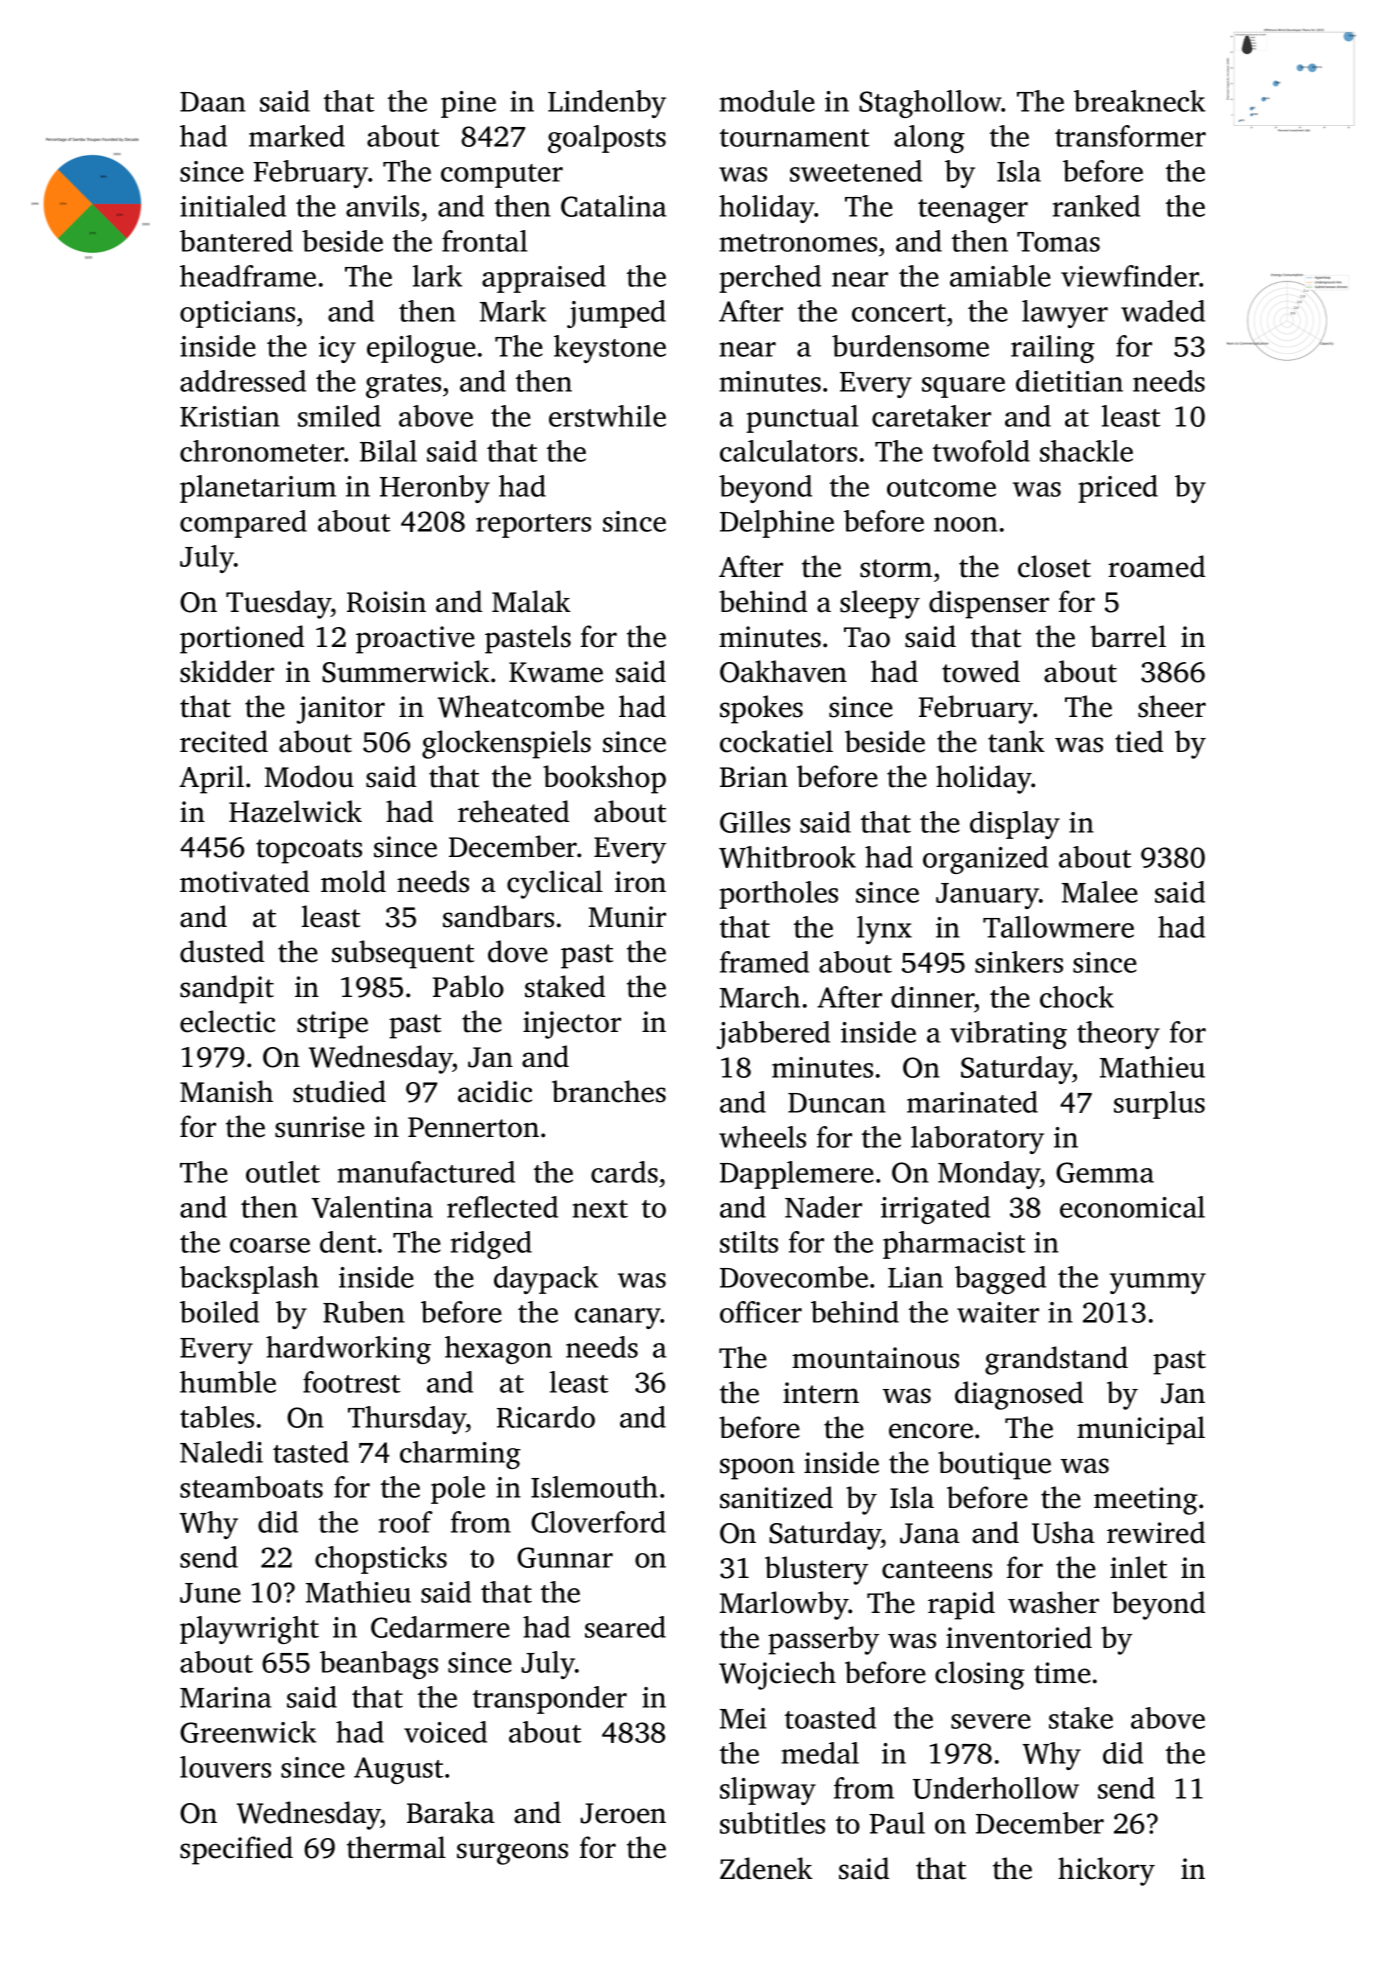 Image resolution: width=1386 pixels, height=1969 pixels. What do you see at coordinates (233, 206) in the screenshot?
I see `initialed` at bounding box center [233, 206].
